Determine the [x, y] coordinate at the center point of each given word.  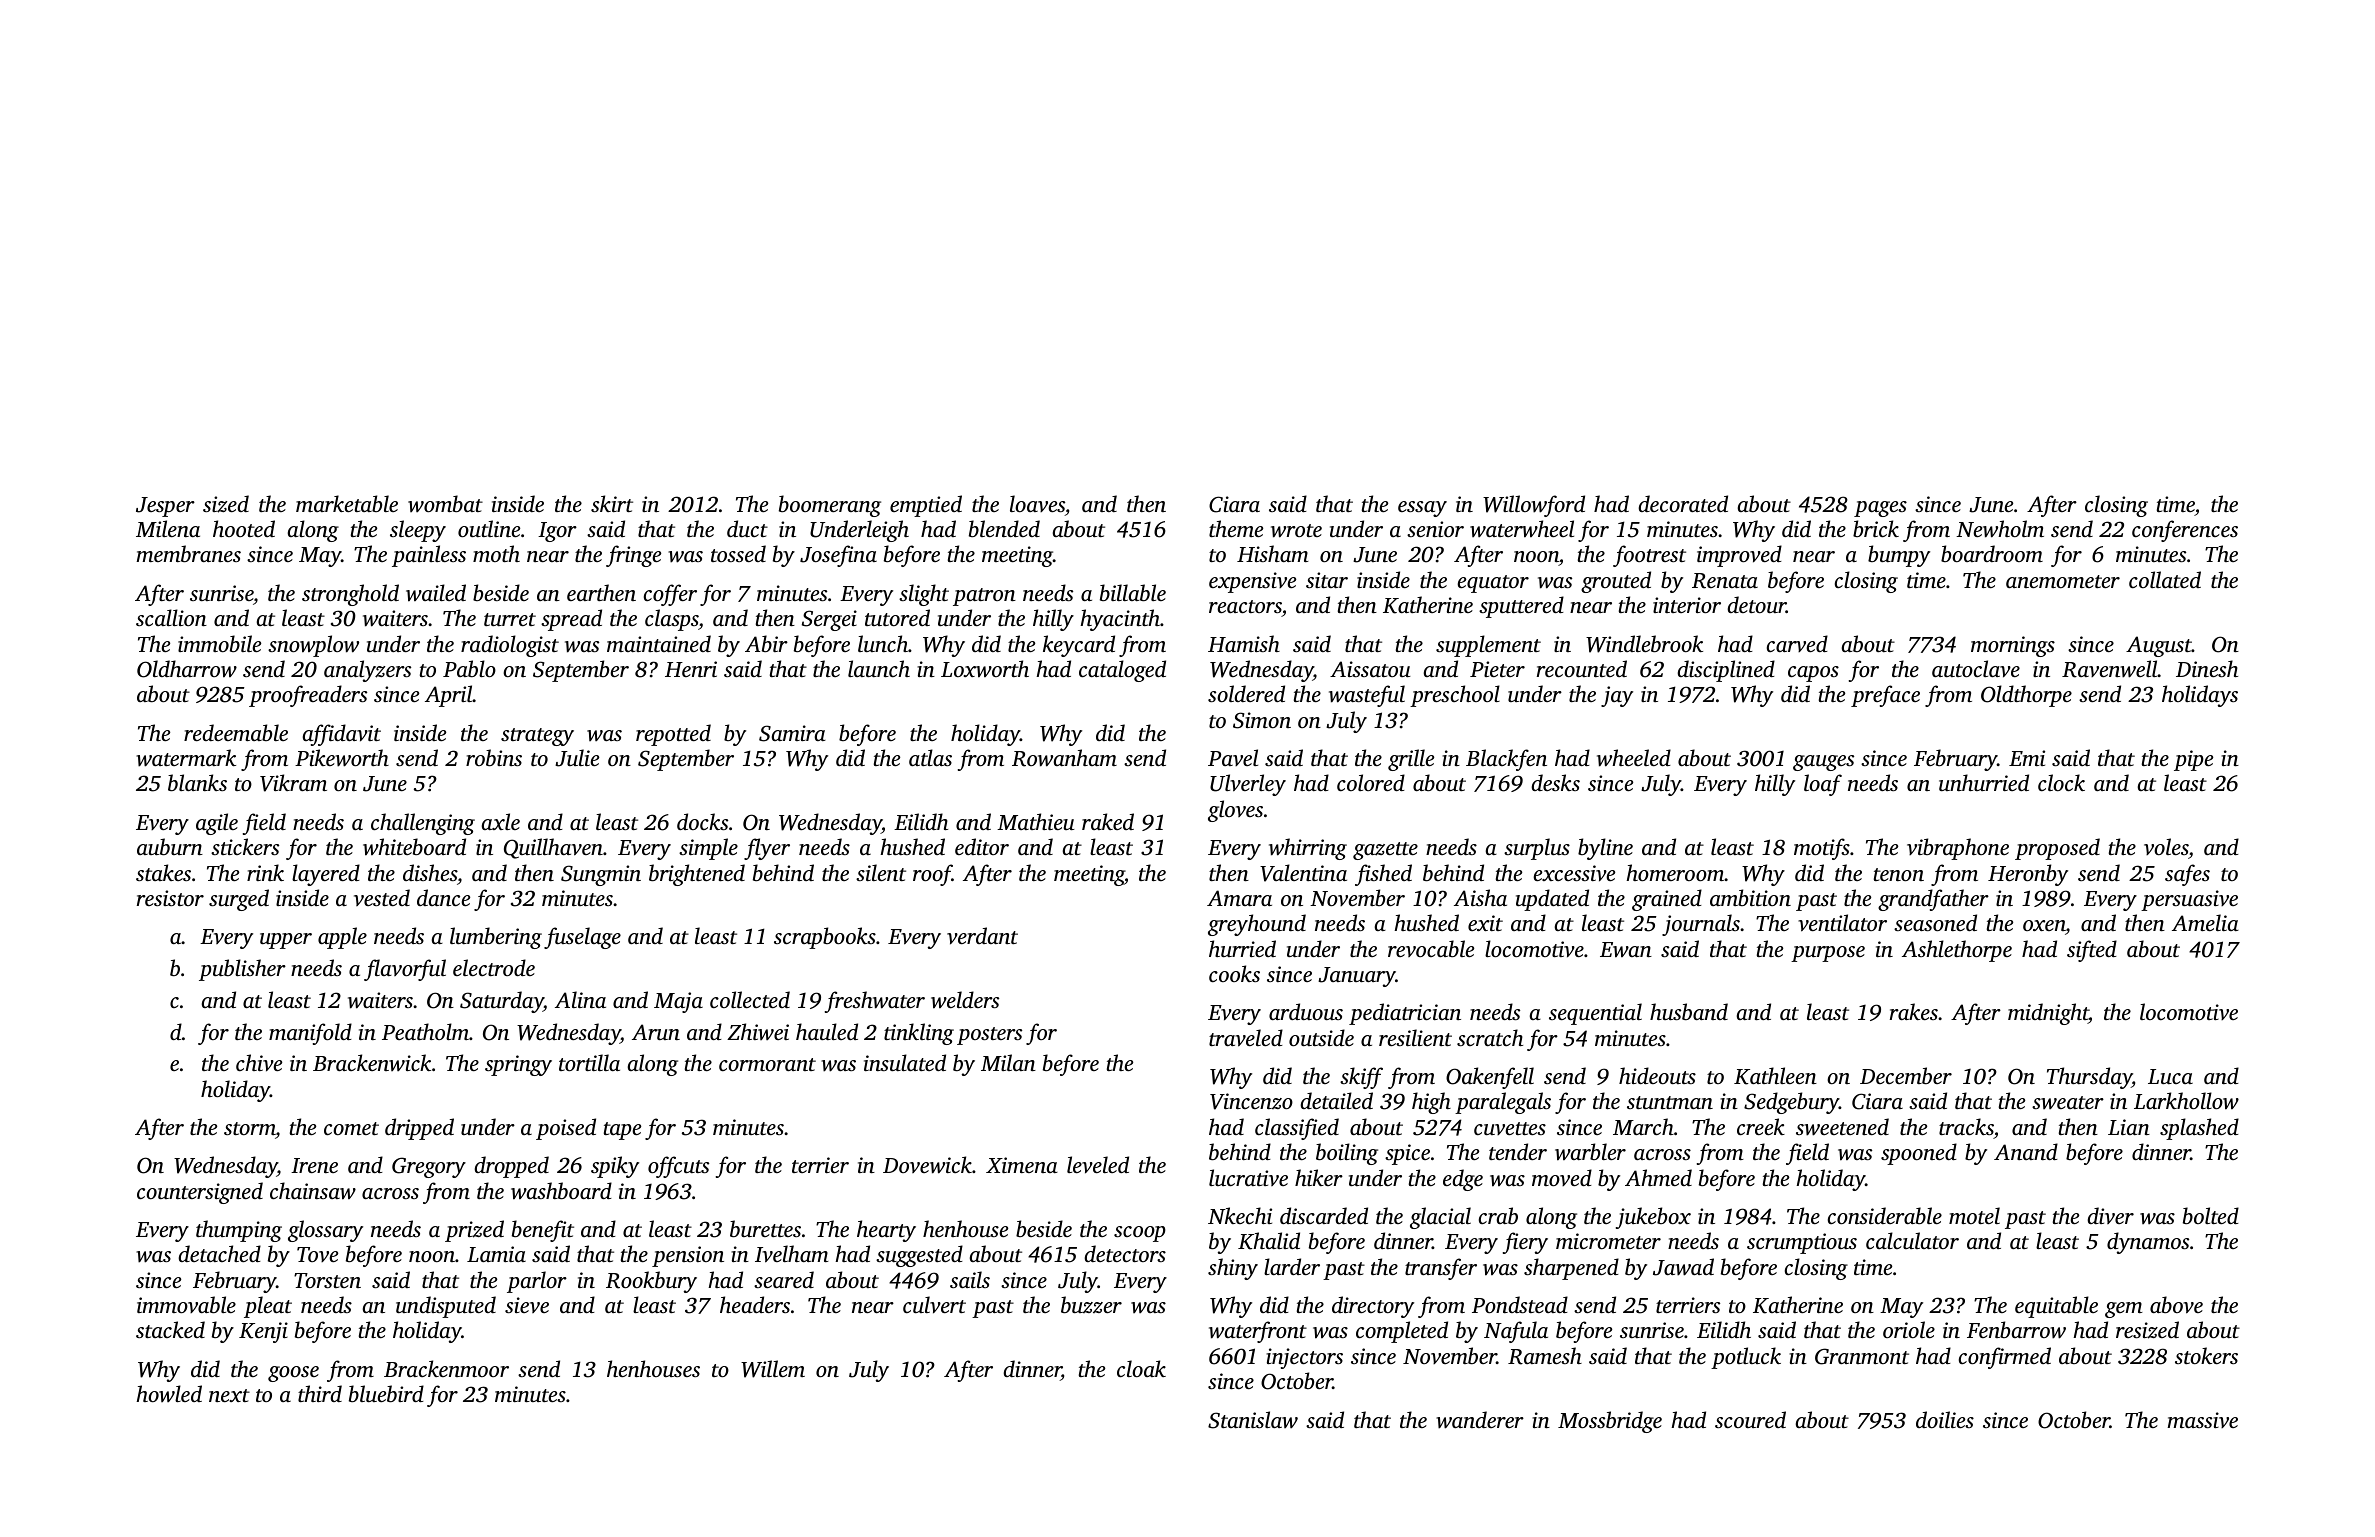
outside [1321, 1037]
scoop [1140, 1234]
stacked [170, 1329]
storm [249, 1128]
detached [219, 1253]
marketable [347, 503]
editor [982, 846]
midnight [2048, 1014]
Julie [577, 758]
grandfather [1933, 900]
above [2176, 1305]
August [2159, 646]
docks [702, 821]
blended [1004, 528]
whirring [1308, 849]
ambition [1750, 897]
